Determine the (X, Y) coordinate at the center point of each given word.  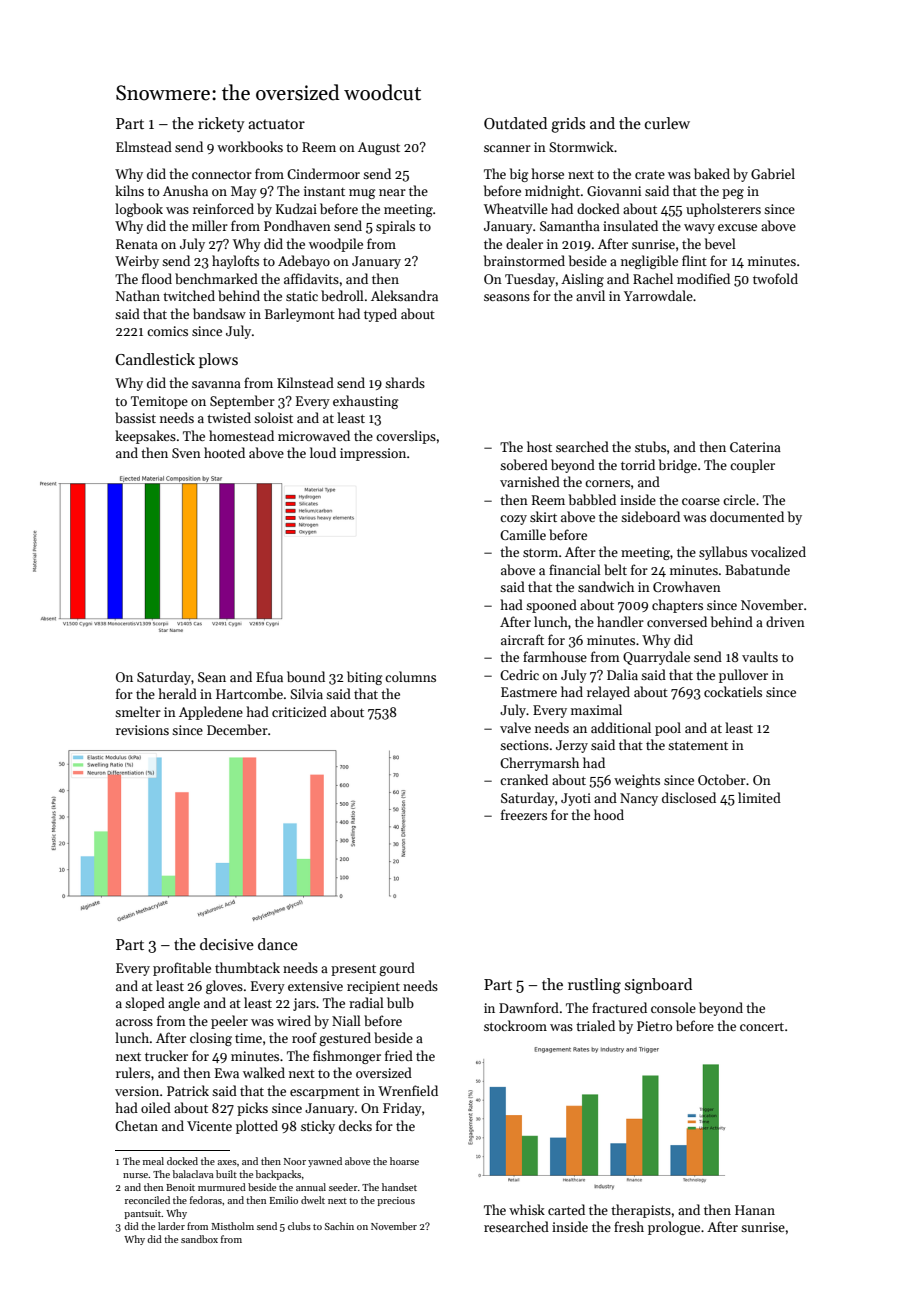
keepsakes (145, 437)
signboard (658, 986)
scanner (507, 148)
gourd (397, 969)
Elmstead (144, 146)
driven (785, 621)
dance (278, 944)
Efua (269, 676)
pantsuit (143, 1214)
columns (410, 676)
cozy (513, 520)
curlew (667, 123)
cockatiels (733, 691)
